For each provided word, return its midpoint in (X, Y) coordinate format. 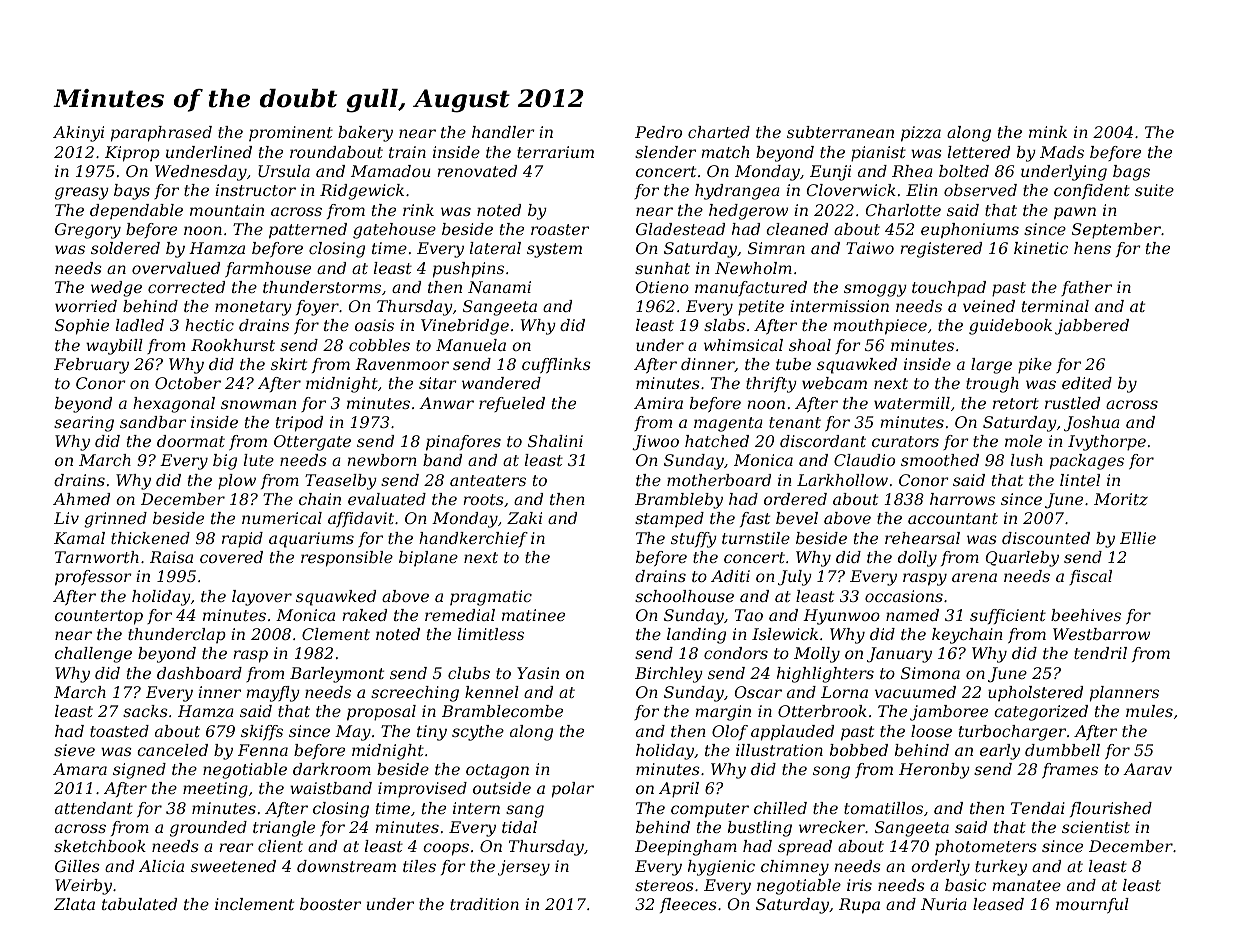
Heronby (934, 771)
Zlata (74, 904)
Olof (730, 732)
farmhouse (268, 269)
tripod (299, 424)
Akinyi (78, 134)
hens (1092, 248)
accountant (953, 518)
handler (503, 132)
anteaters (488, 480)
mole (1023, 441)
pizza (921, 134)
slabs (724, 325)
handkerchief (473, 539)
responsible (347, 559)
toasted (119, 731)
